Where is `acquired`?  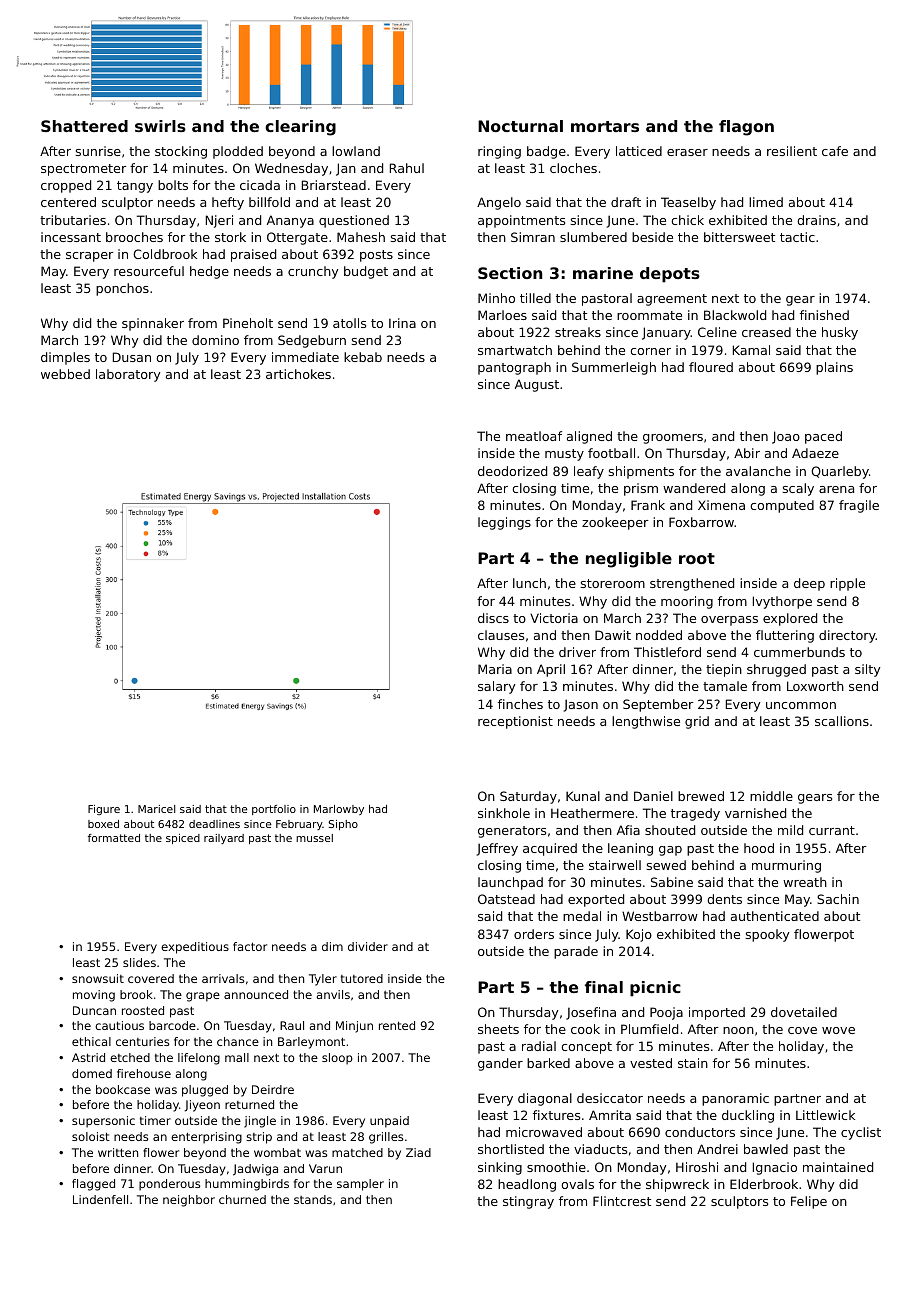 acquired is located at coordinates (550, 849).
